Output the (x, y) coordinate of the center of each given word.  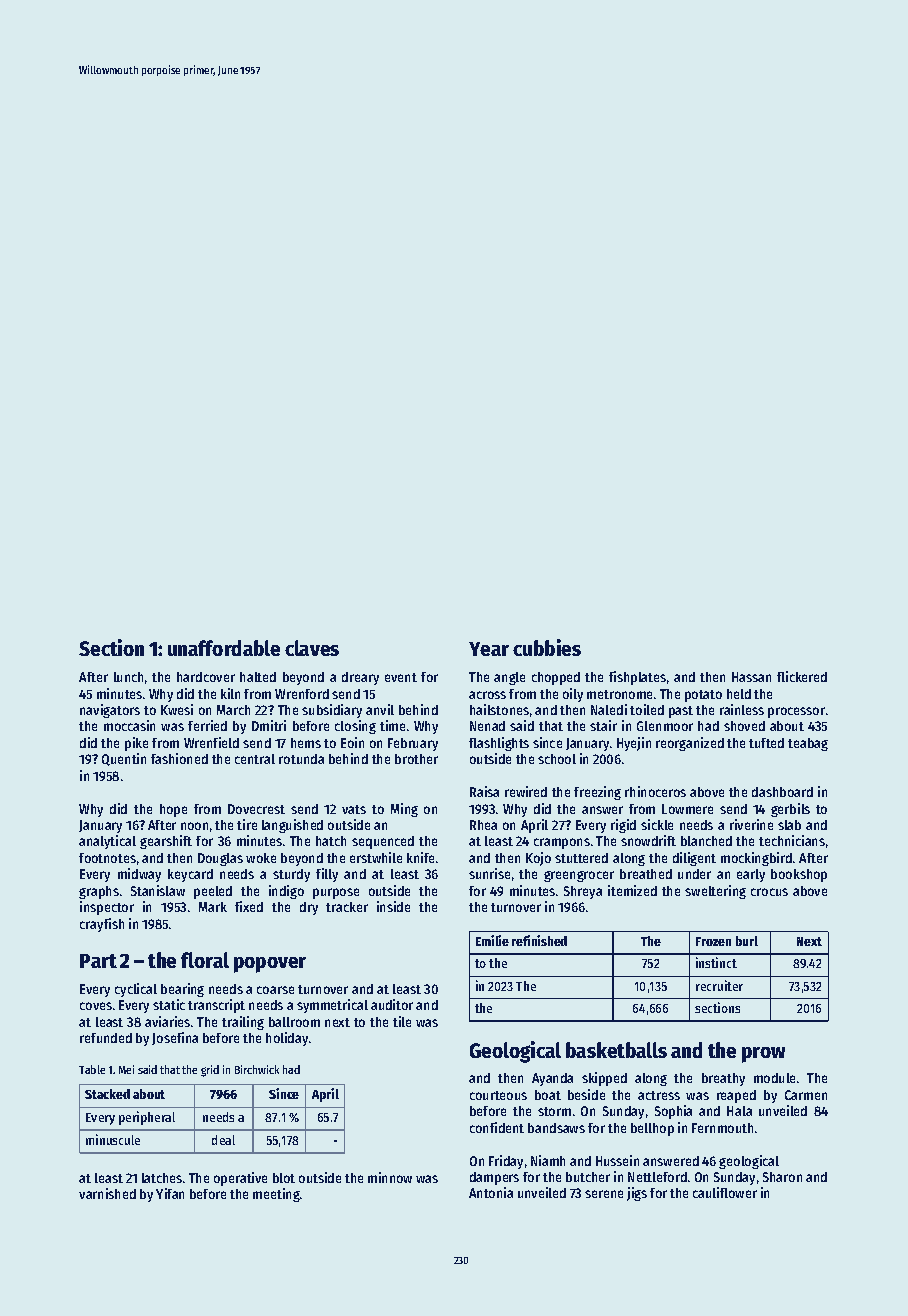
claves (312, 648)
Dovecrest (256, 809)
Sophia (673, 1112)
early (751, 875)
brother (416, 759)
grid (210, 1071)
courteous (498, 1095)
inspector (107, 908)
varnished (107, 1193)
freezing (597, 793)
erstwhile (376, 857)
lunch (128, 677)
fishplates (637, 678)
